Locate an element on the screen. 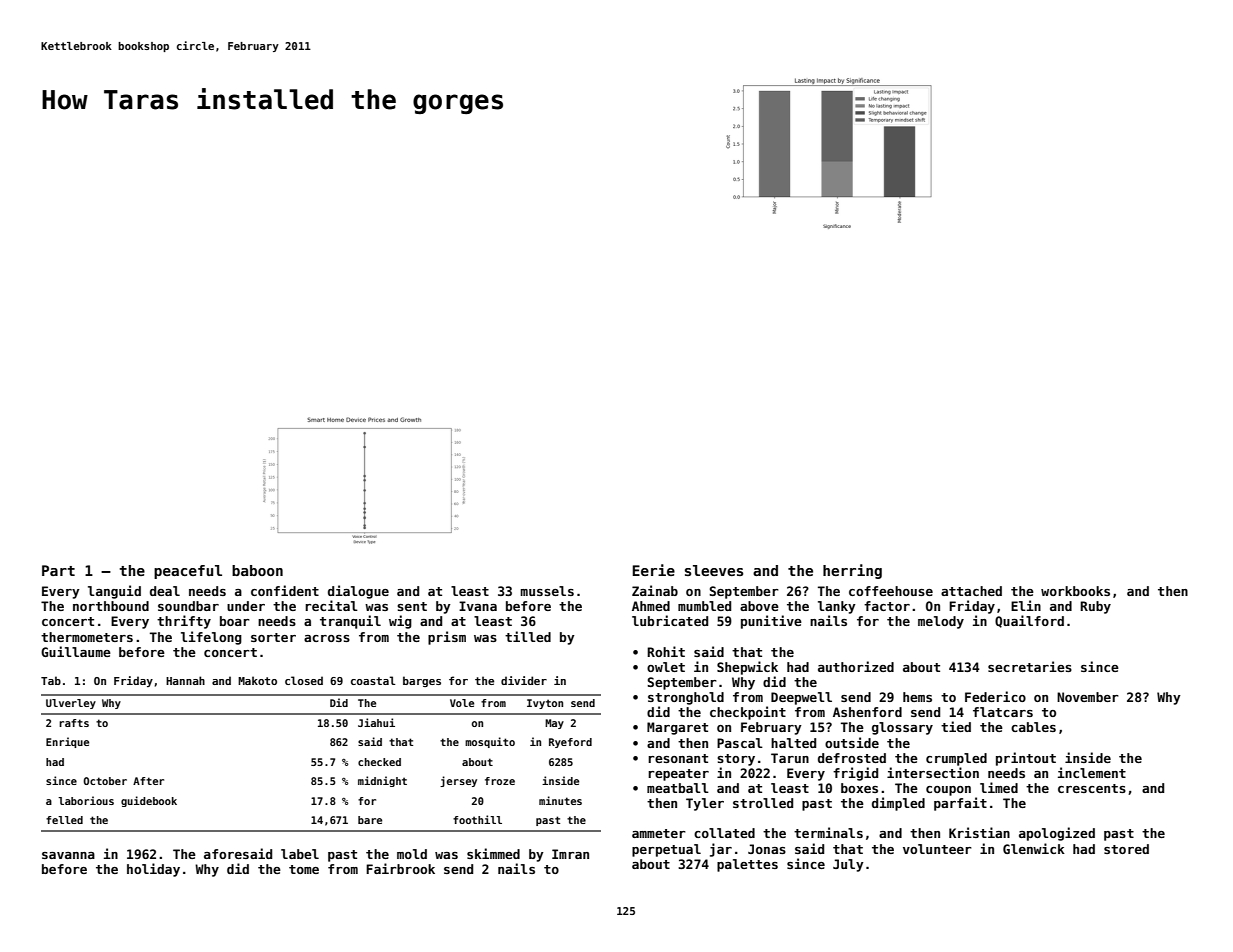  jersey is located at coordinates (458, 781).
